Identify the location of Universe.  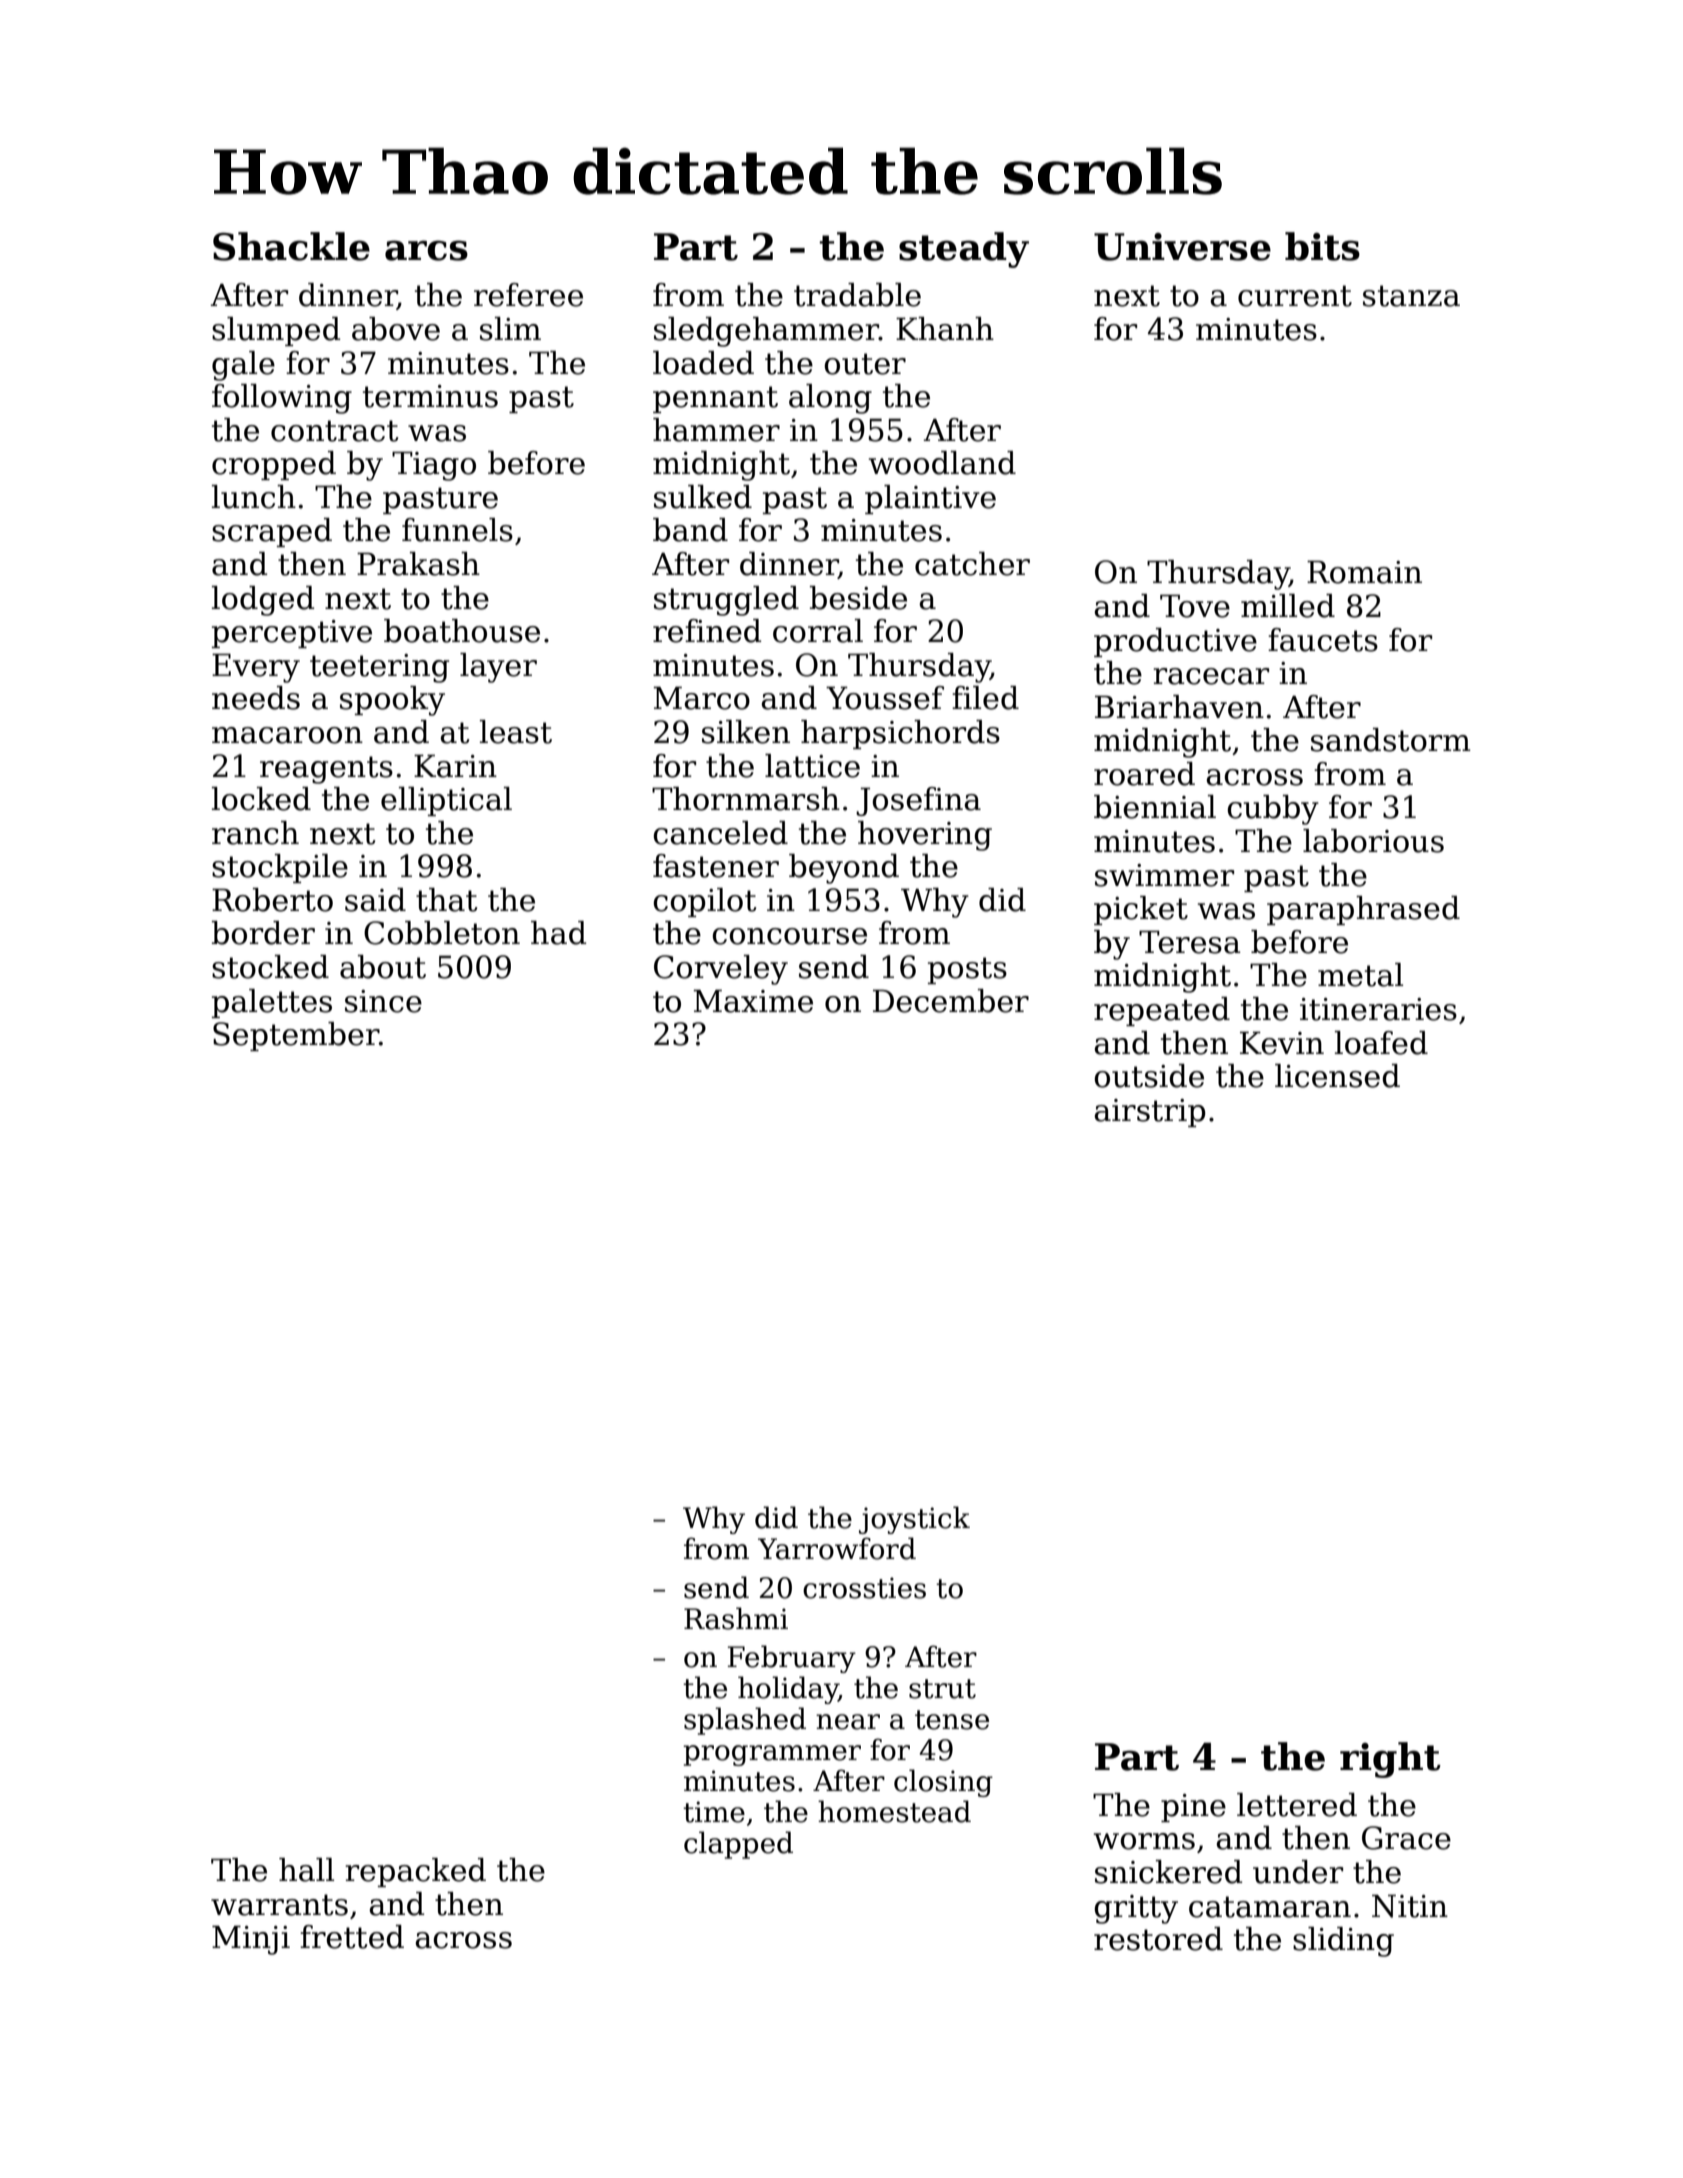
(1182, 247).
